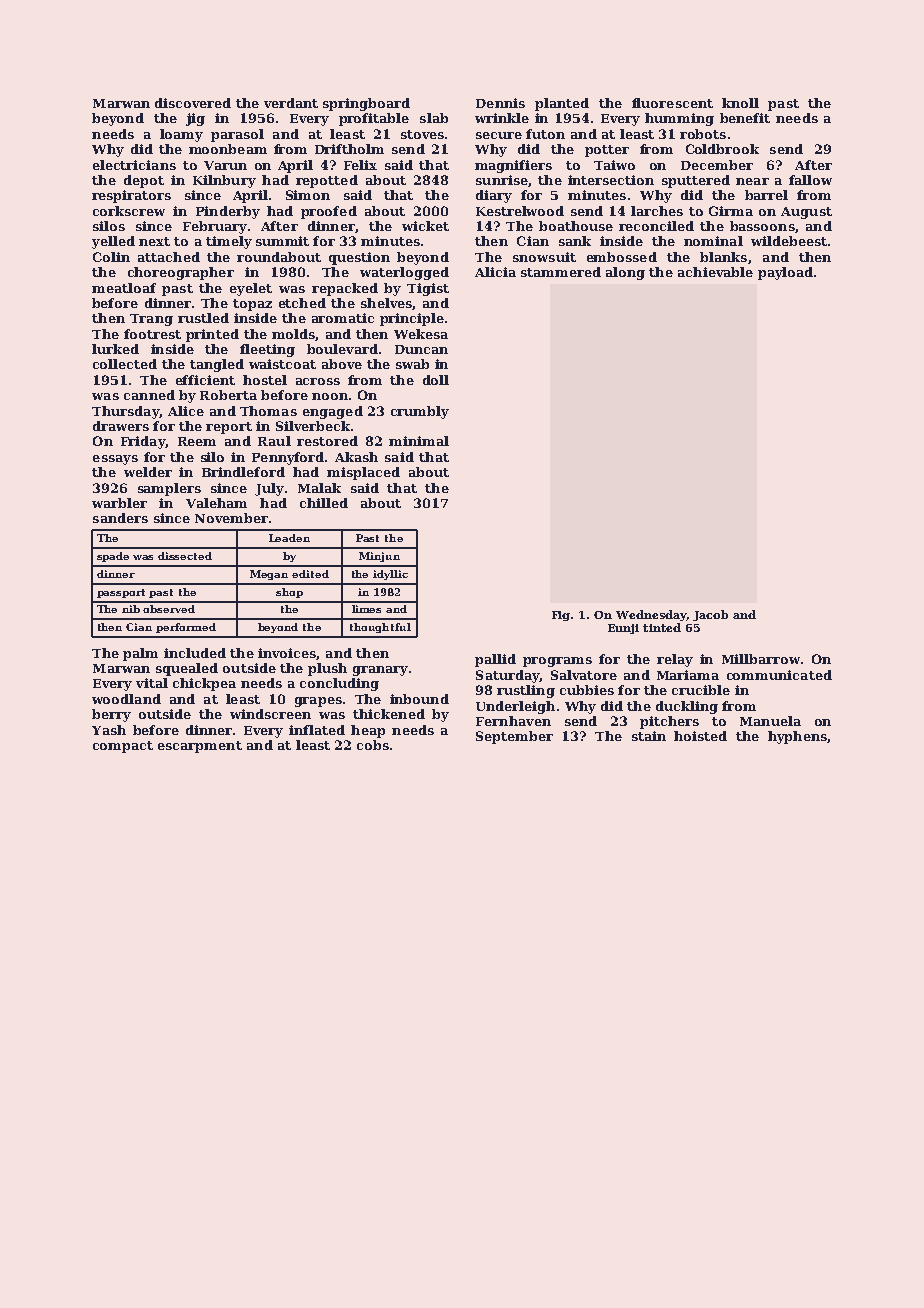 The width and height of the screenshot is (924, 1308). What do you see at coordinates (500, 103) in the screenshot?
I see `Dennis` at bounding box center [500, 103].
